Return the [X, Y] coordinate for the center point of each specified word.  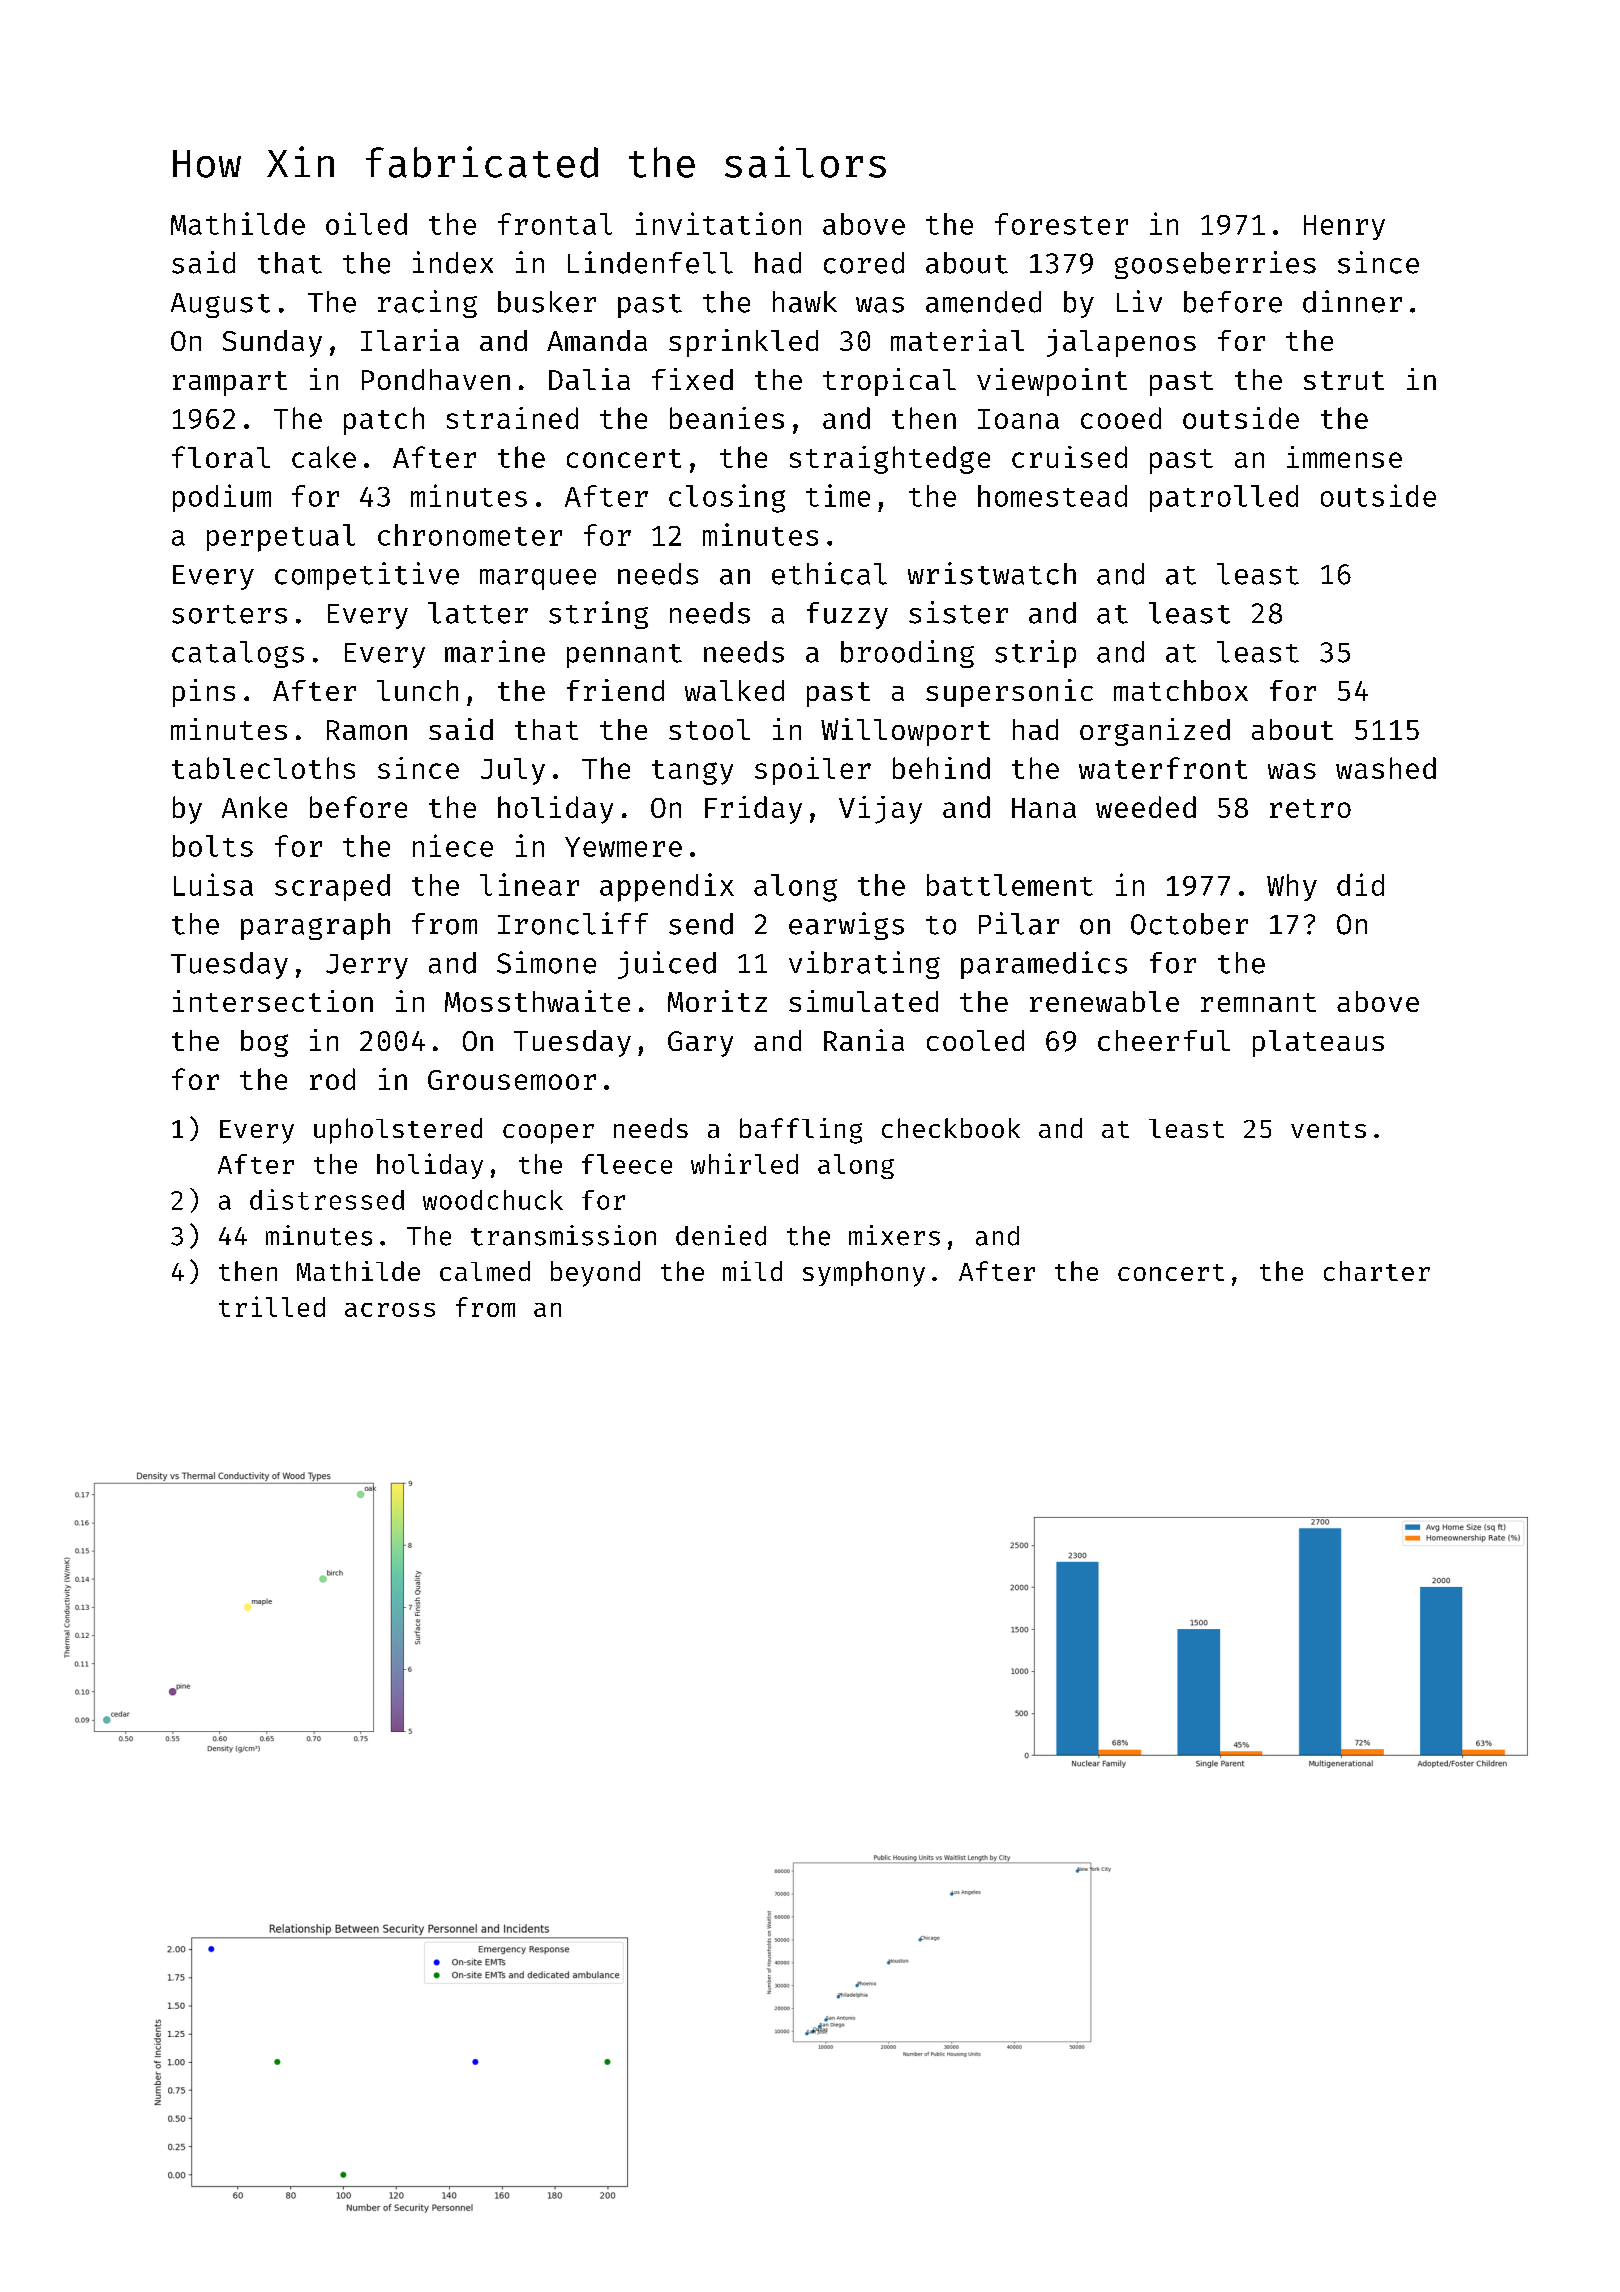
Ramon [367, 730]
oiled [366, 223]
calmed [485, 1271]
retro [1310, 808]
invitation [718, 223]
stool [709, 729]
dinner [1352, 301]
